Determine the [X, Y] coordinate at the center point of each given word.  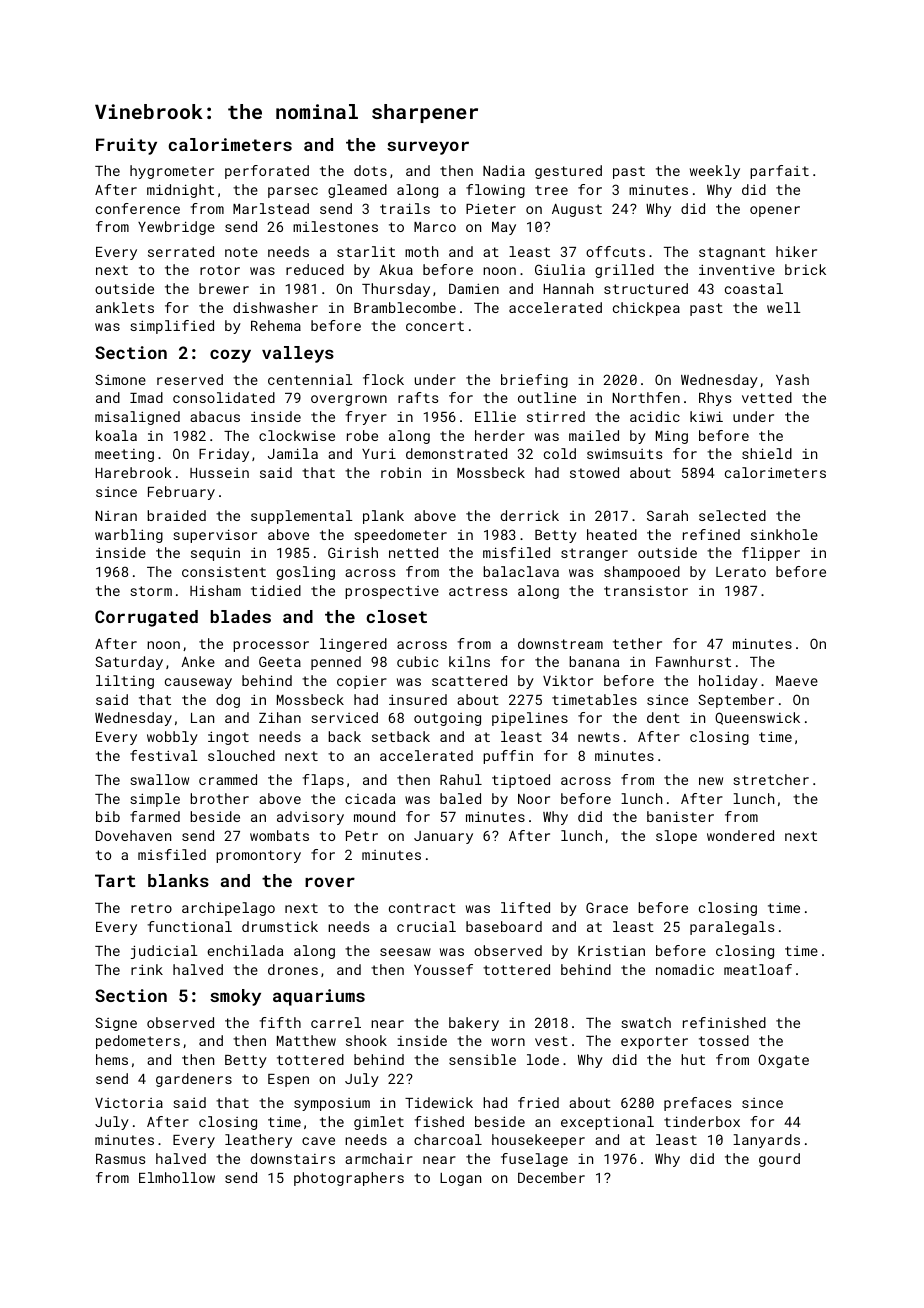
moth [421, 251]
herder [500, 435]
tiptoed [521, 781]
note [241, 252]
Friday [224, 455]
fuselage [534, 1160]
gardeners [194, 1080]
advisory [310, 818]
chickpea [646, 309]
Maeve [797, 681]
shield [767, 453]
